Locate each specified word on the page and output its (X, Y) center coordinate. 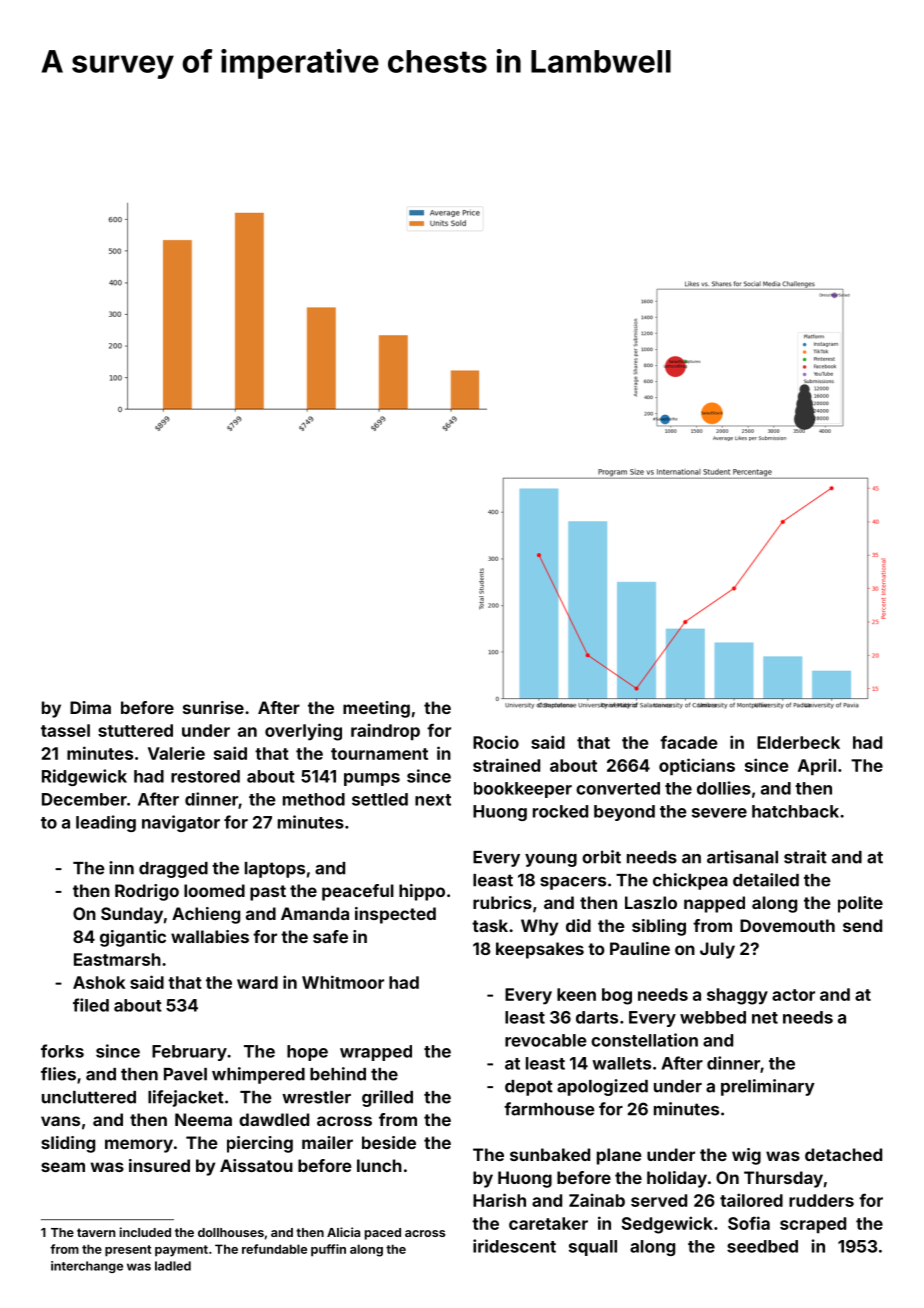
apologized (602, 1087)
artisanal (742, 857)
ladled (173, 1266)
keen (576, 994)
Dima (90, 707)
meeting (376, 709)
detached (843, 1154)
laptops (275, 870)
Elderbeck (798, 742)
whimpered (258, 1075)
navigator (181, 823)
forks (62, 1051)
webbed (713, 1017)
